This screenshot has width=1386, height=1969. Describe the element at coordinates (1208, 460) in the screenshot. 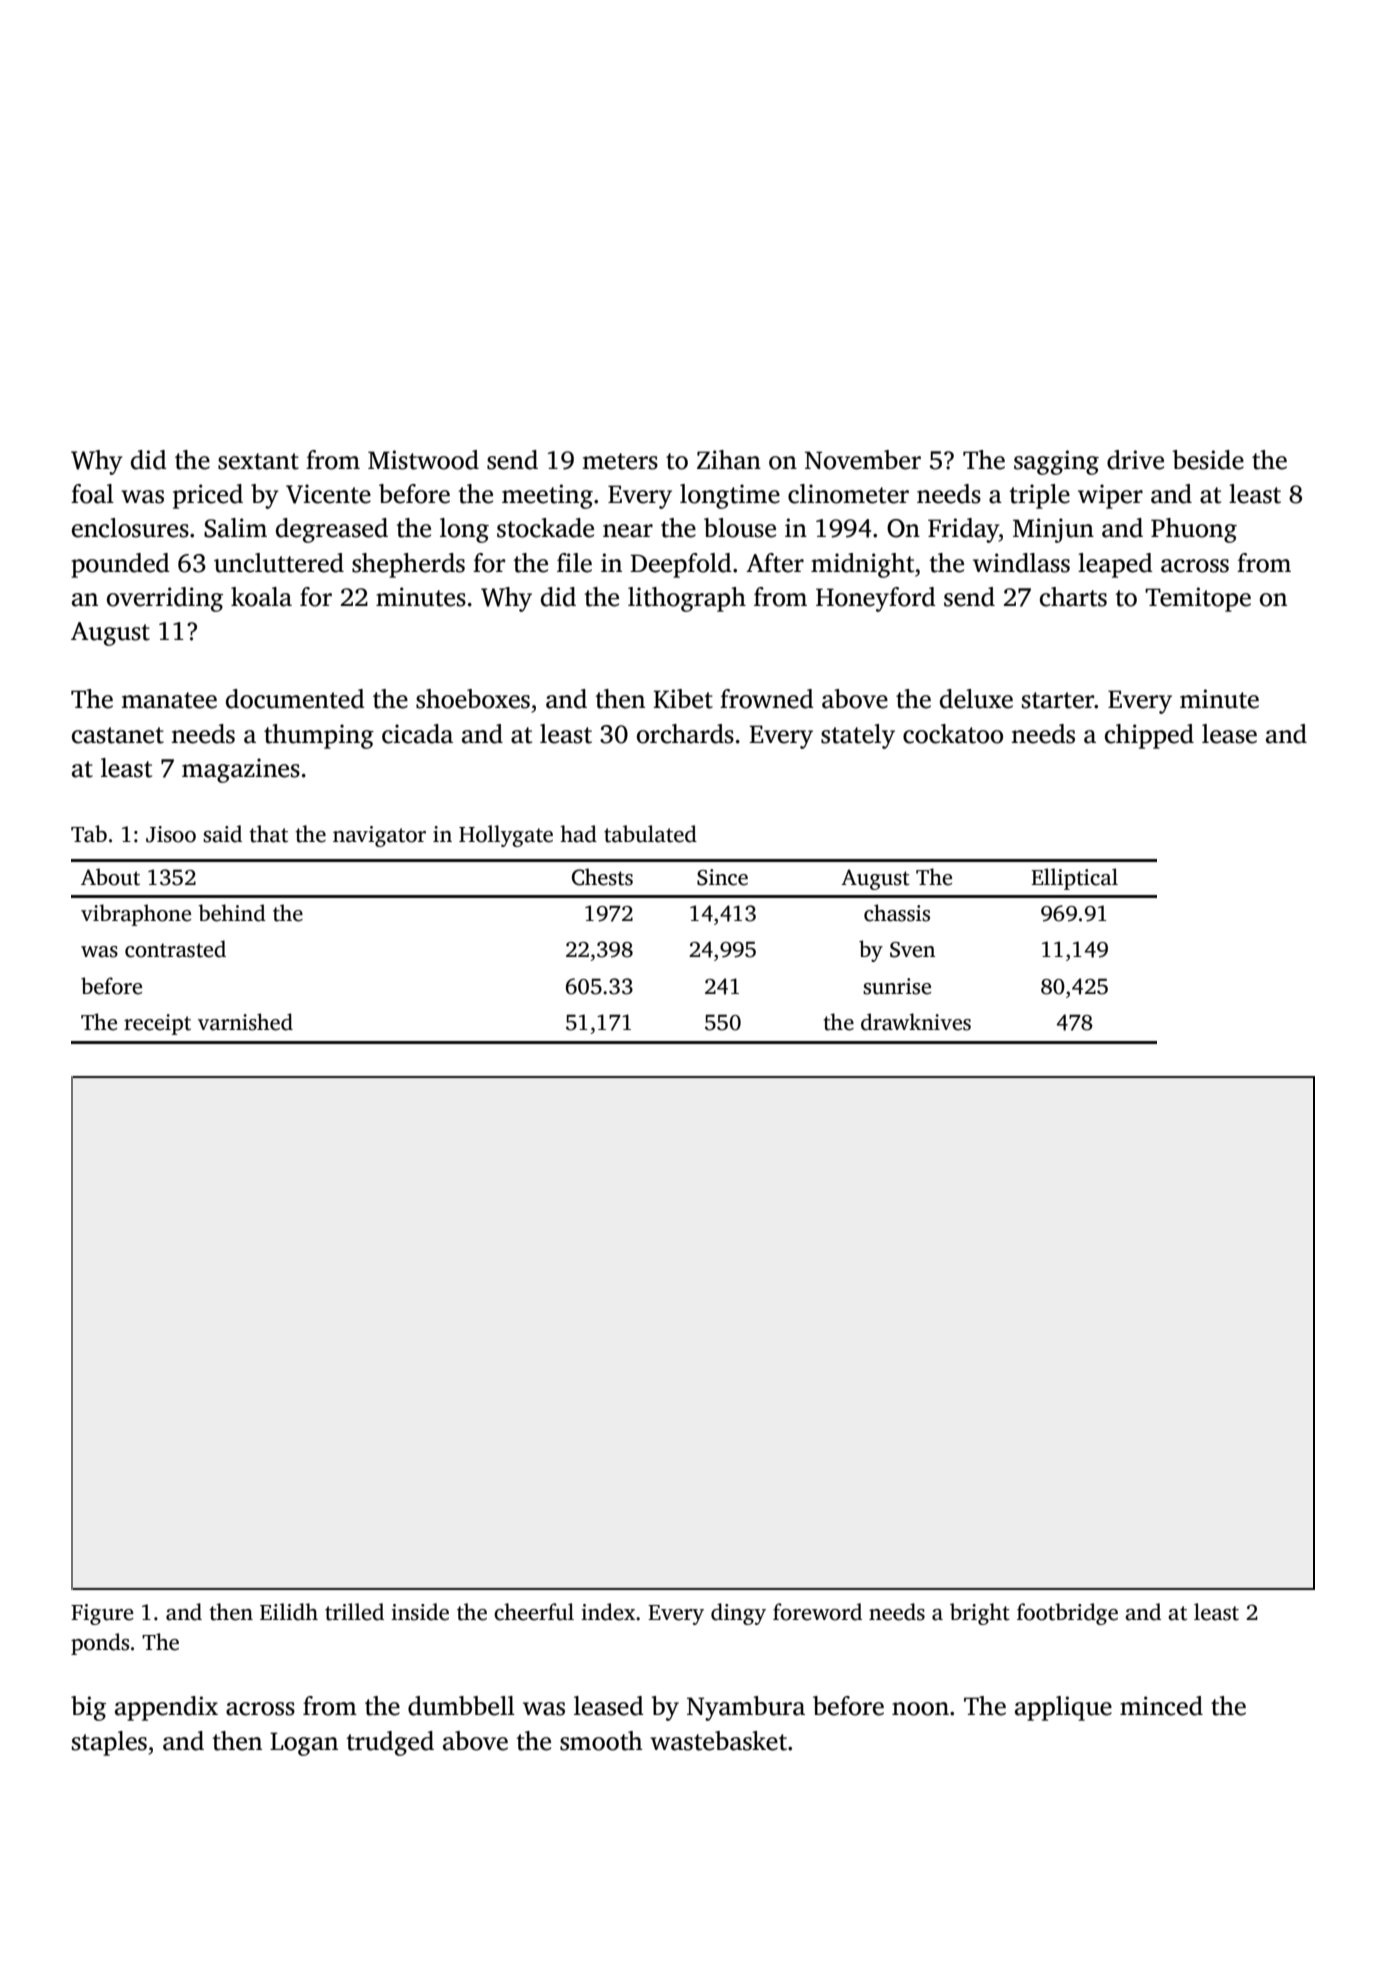

I see `beside` at that location.
